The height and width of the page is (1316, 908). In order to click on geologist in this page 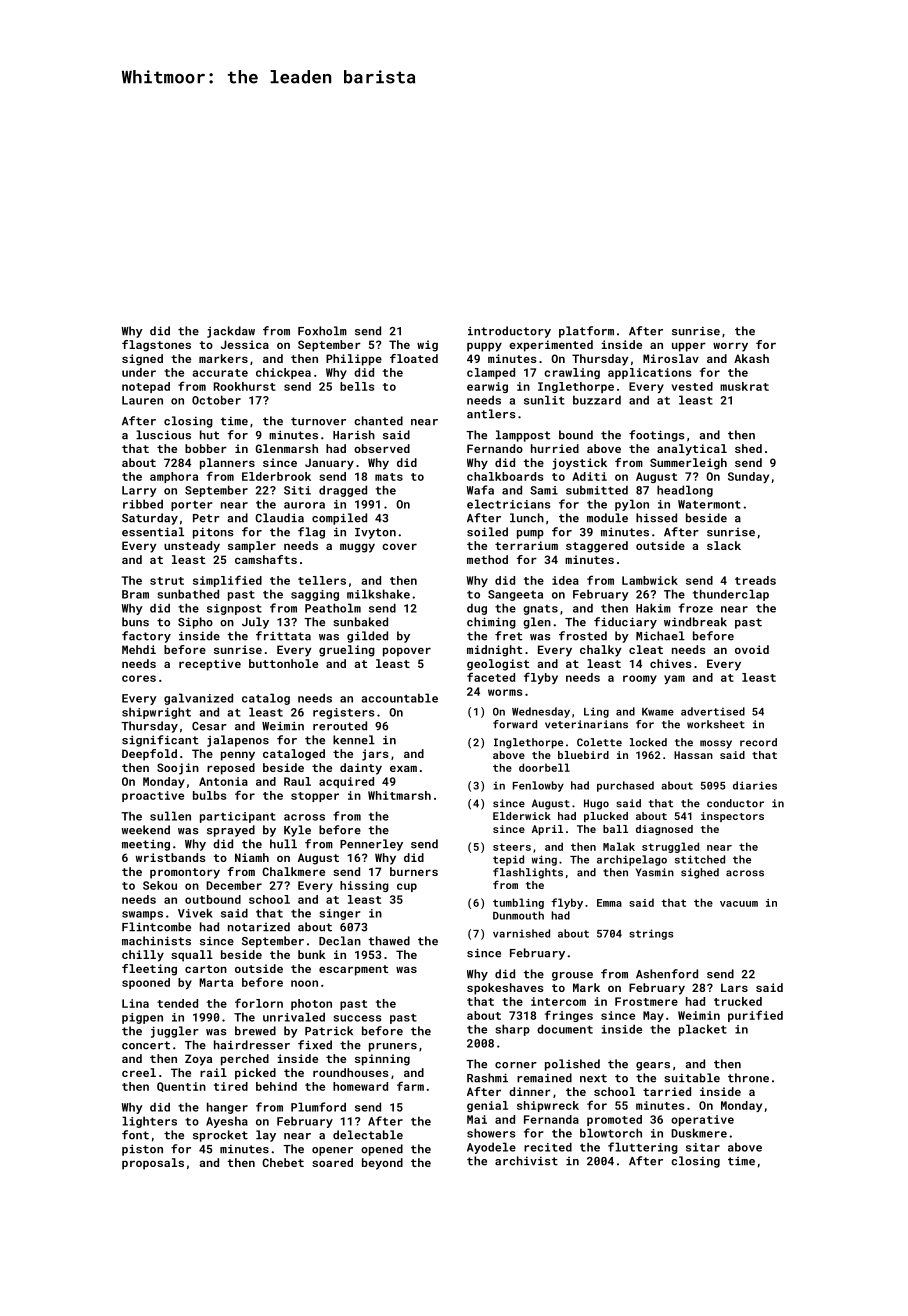, I will do `click(498, 665)`.
